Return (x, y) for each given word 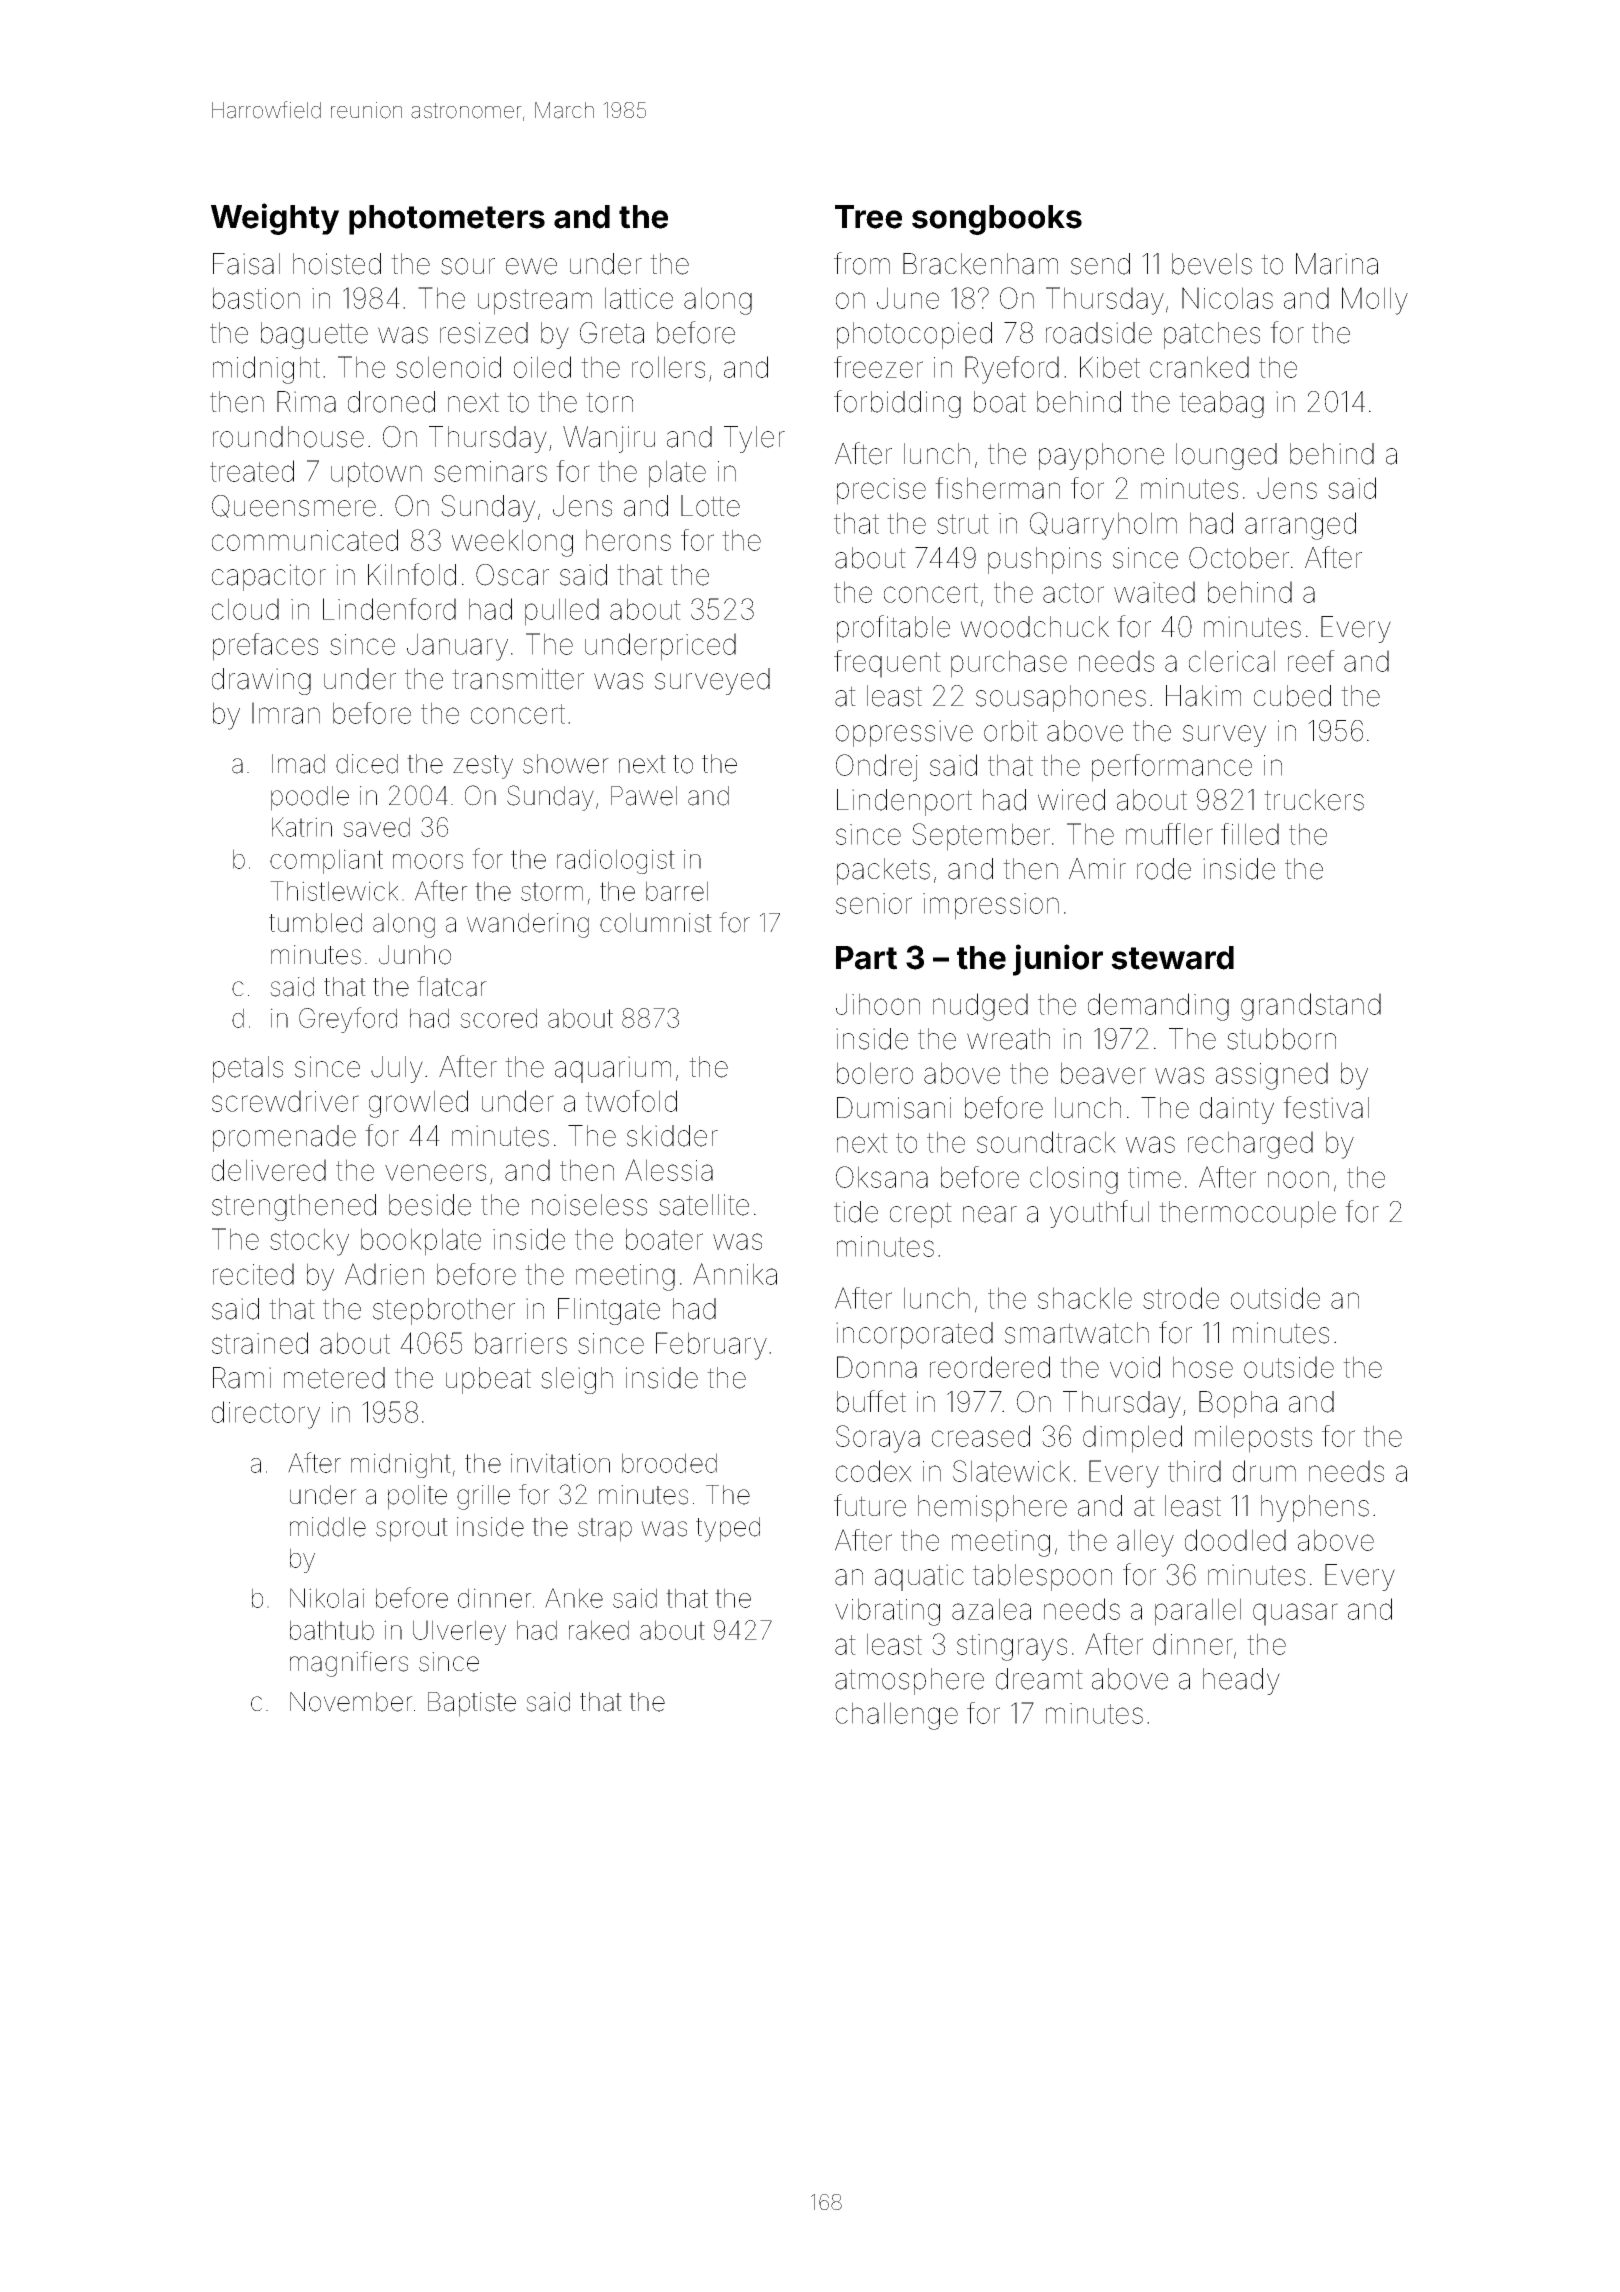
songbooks (997, 220)
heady (1241, 1681)
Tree (868, 217)
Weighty (275, 219)
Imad (298, 764)
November (351, 1702)
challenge (897, 1716)
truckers (1314, 800)
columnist (656, 923)
